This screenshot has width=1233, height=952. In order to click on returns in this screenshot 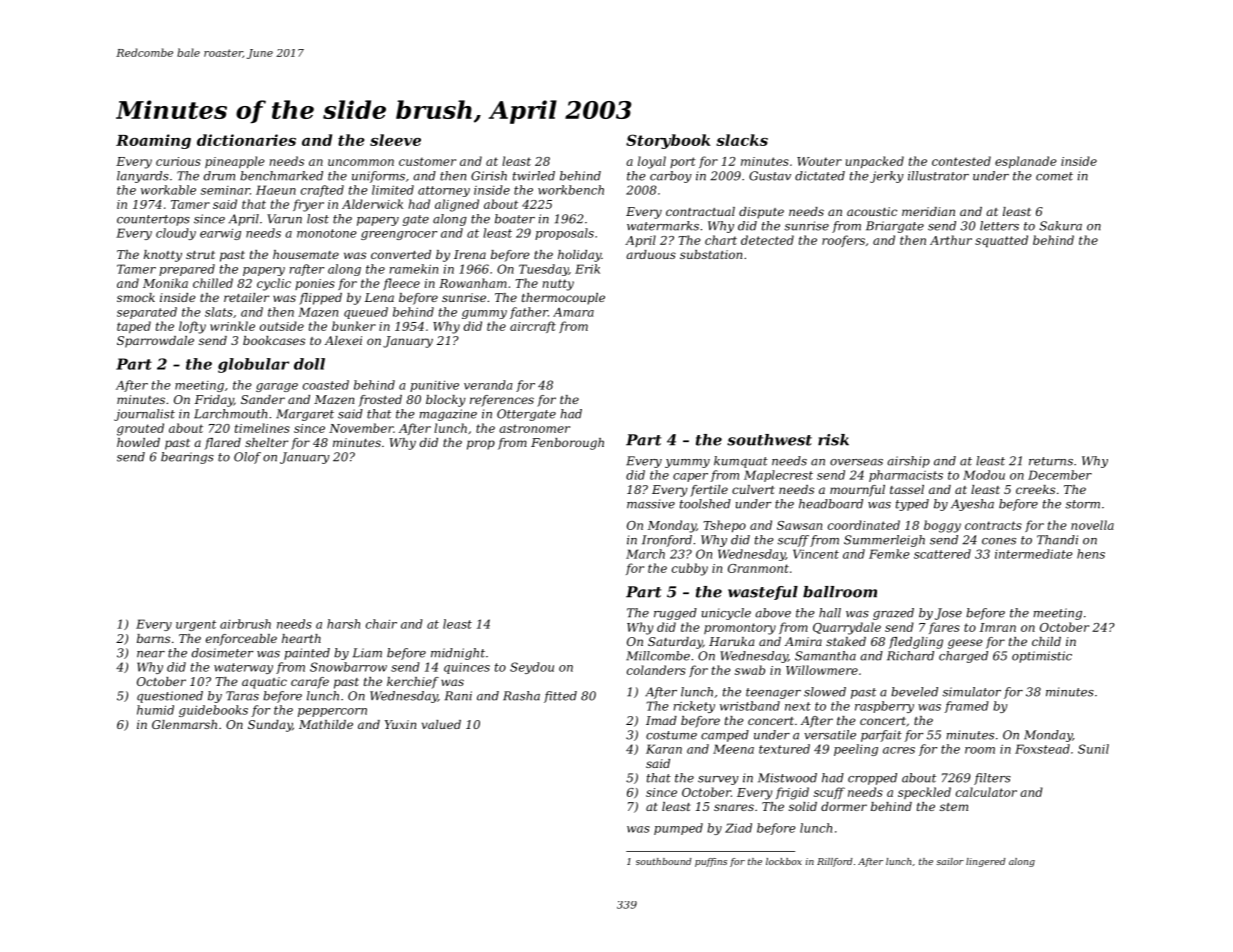, I will do `click(1051, 461)`.
